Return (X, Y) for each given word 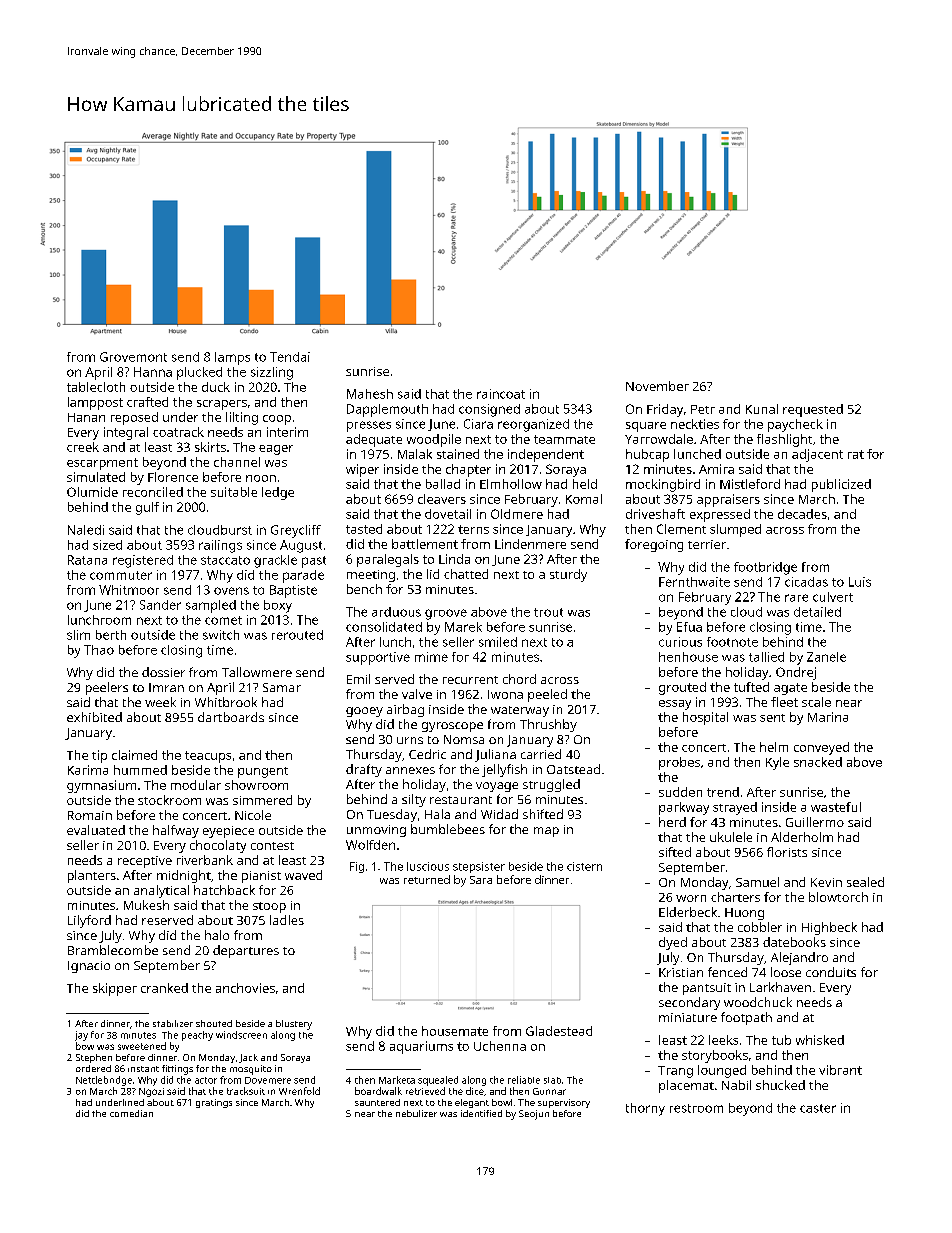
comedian (131, 1113)
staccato (225, 560)
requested (813, 410)
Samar (282, 687)
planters (92, 876)
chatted (466, 574)
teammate (564, 439)
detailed (817, 612)
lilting (242, 418)
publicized (841, 485)
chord (519, 679)
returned (427, 879)
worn (691, 898)
